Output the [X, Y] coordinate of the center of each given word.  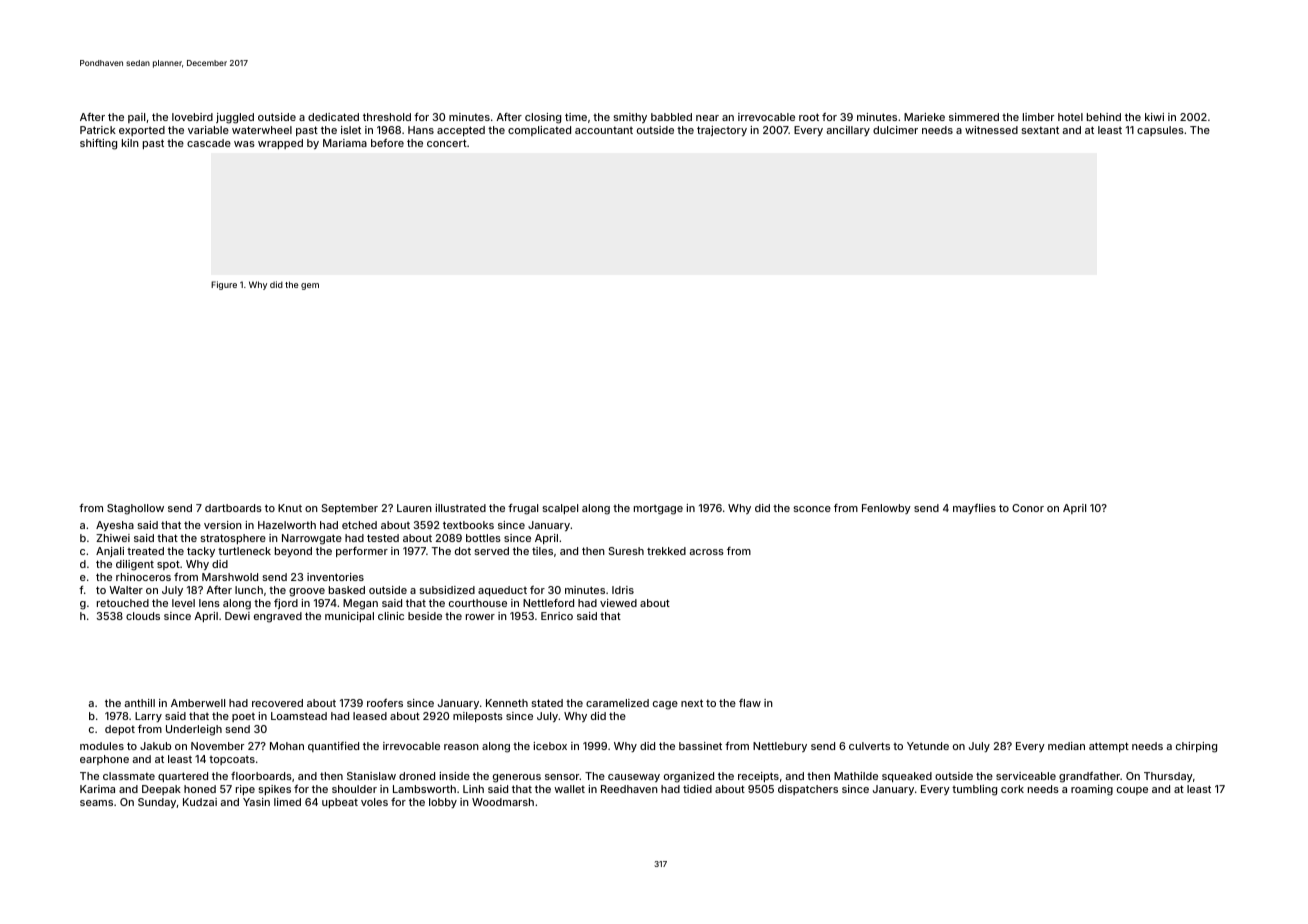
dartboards [233, 508]
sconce [812, 509]
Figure [224, 285]
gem [310, 286]
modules [102, 746]
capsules [1160, 131]
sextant [1040, 130]
